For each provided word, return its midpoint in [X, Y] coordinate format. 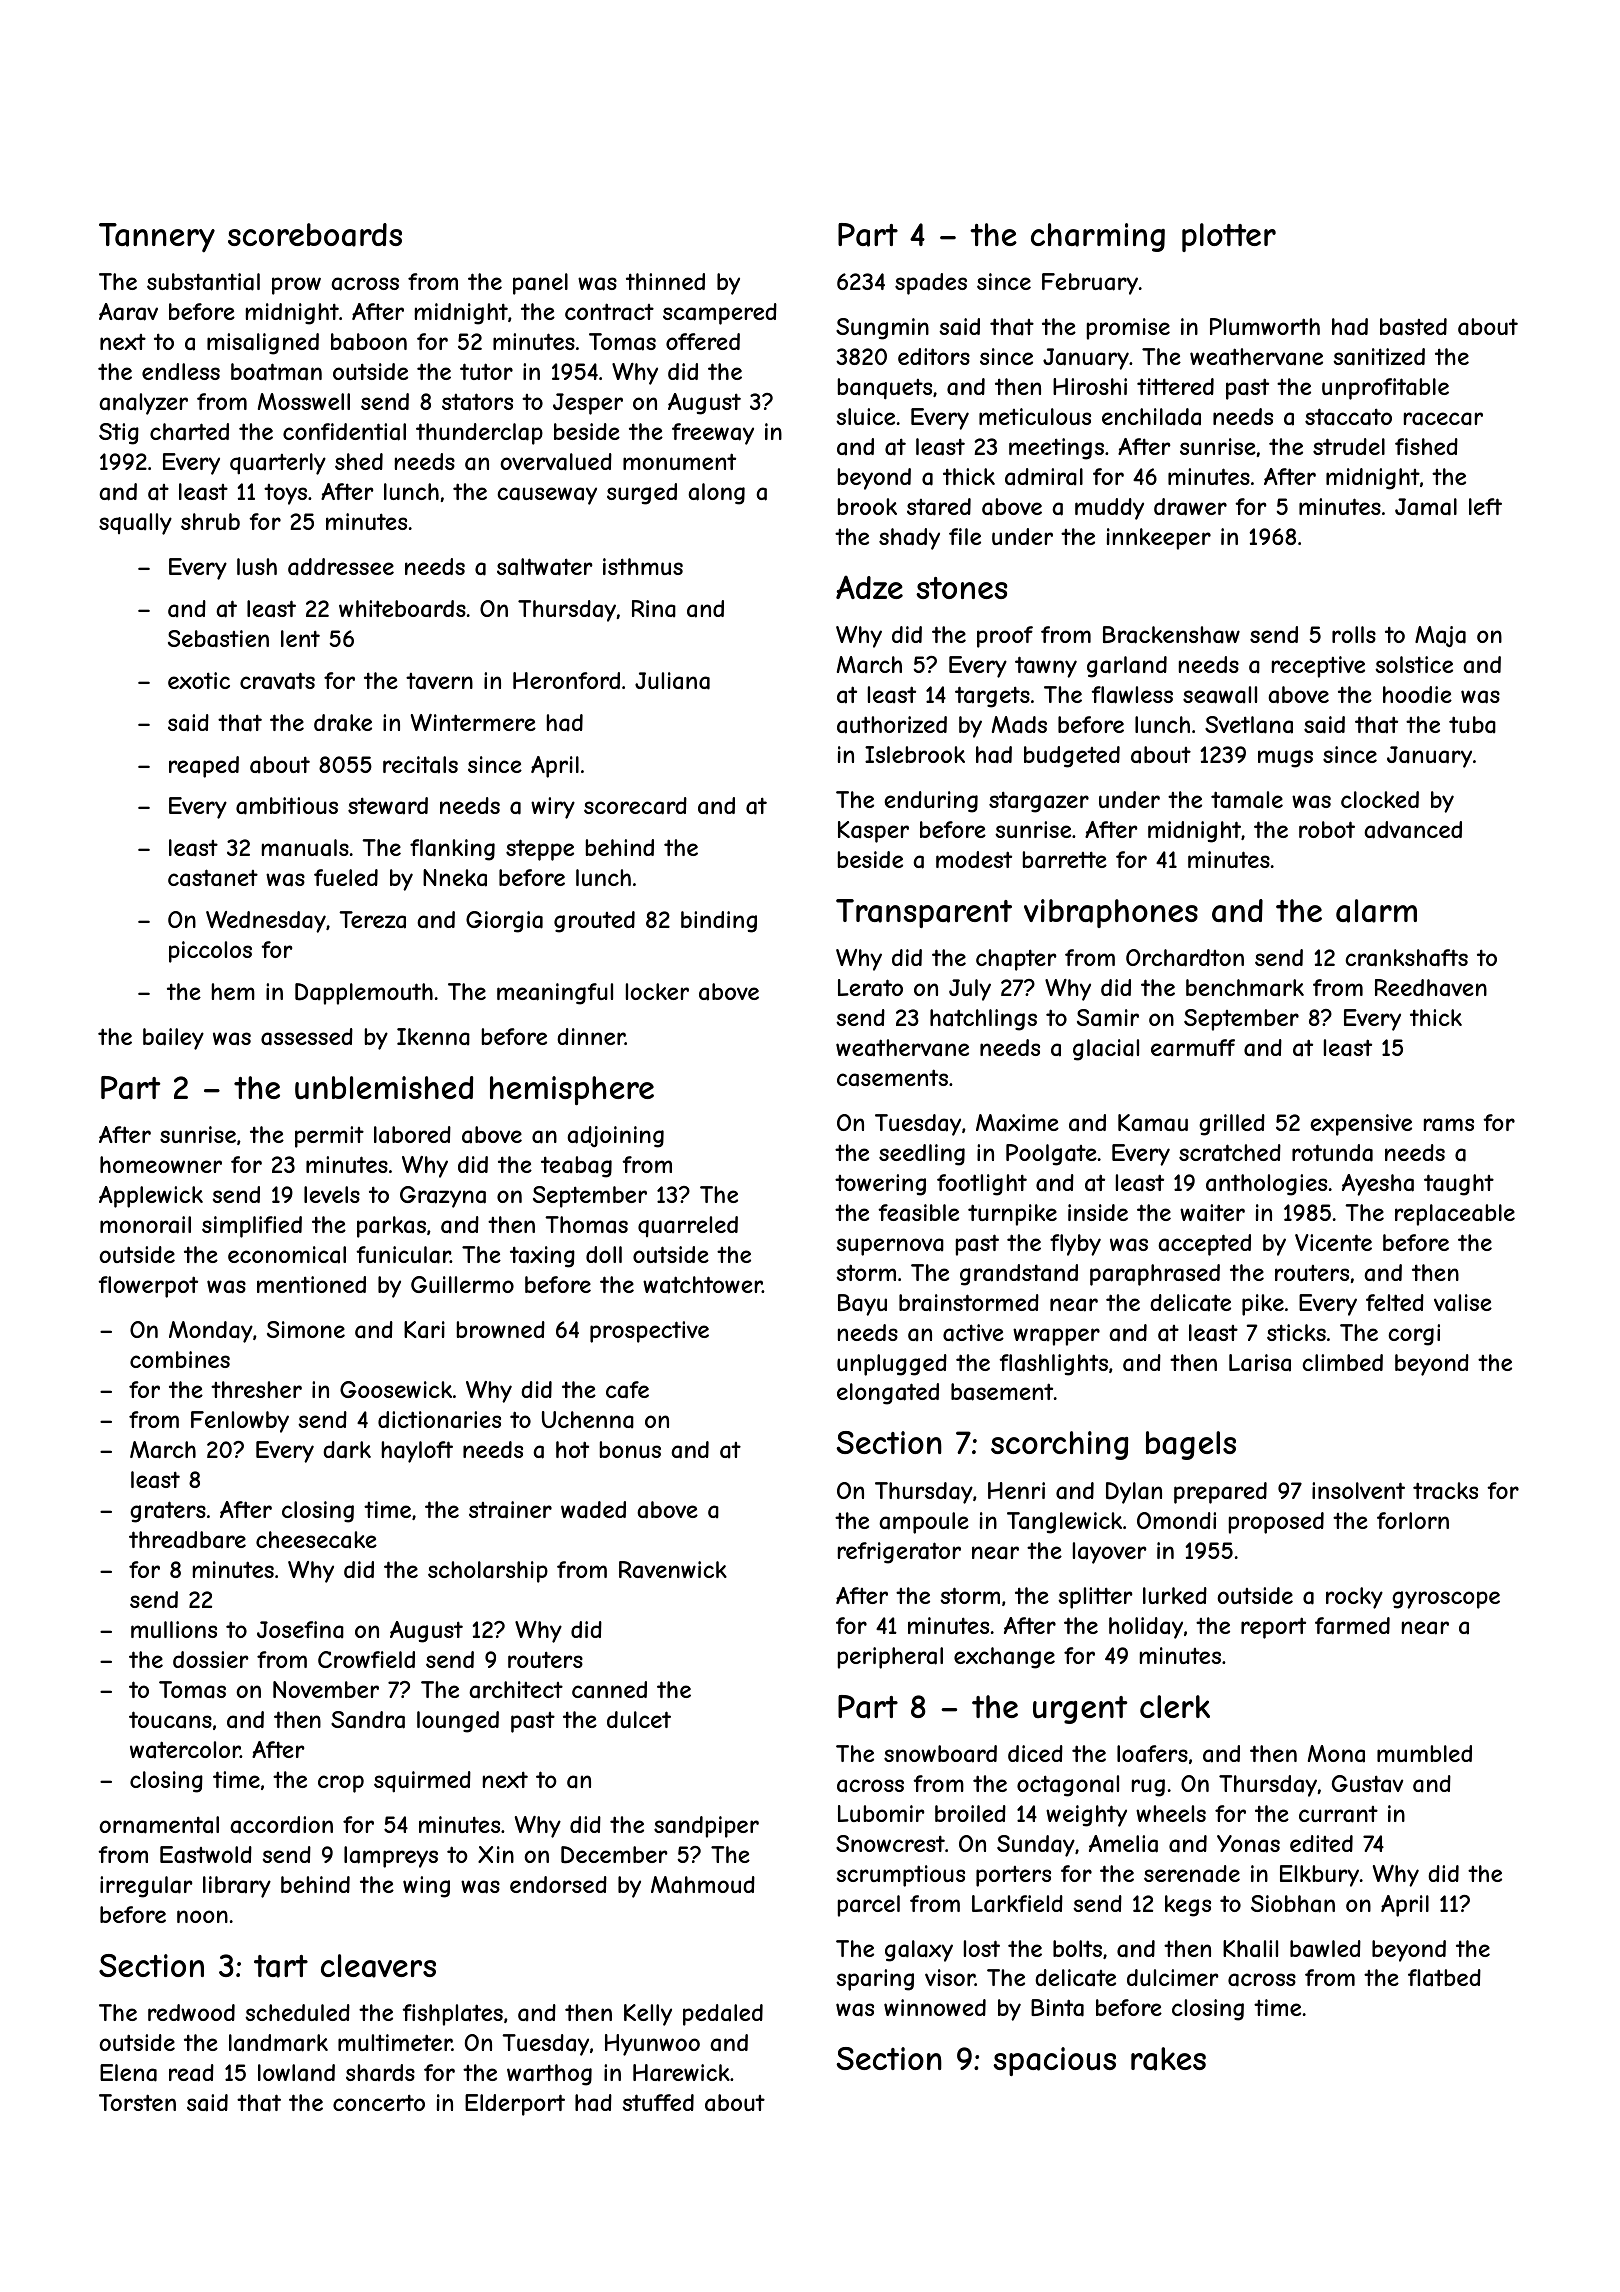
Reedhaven [1431, 988]
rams [1449, 1125]
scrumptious [900, 1876]
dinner [591, 1036]
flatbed [1444, 1978]
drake [343, 723]
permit [329, 1137]
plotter [1229, 237]
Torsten [137, 2102]
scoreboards [315, 235]
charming [1098, 237]
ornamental [159, 1825]
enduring [931, 802]
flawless [1132, 695]
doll [604, 1254]
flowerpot [148, 1287]
